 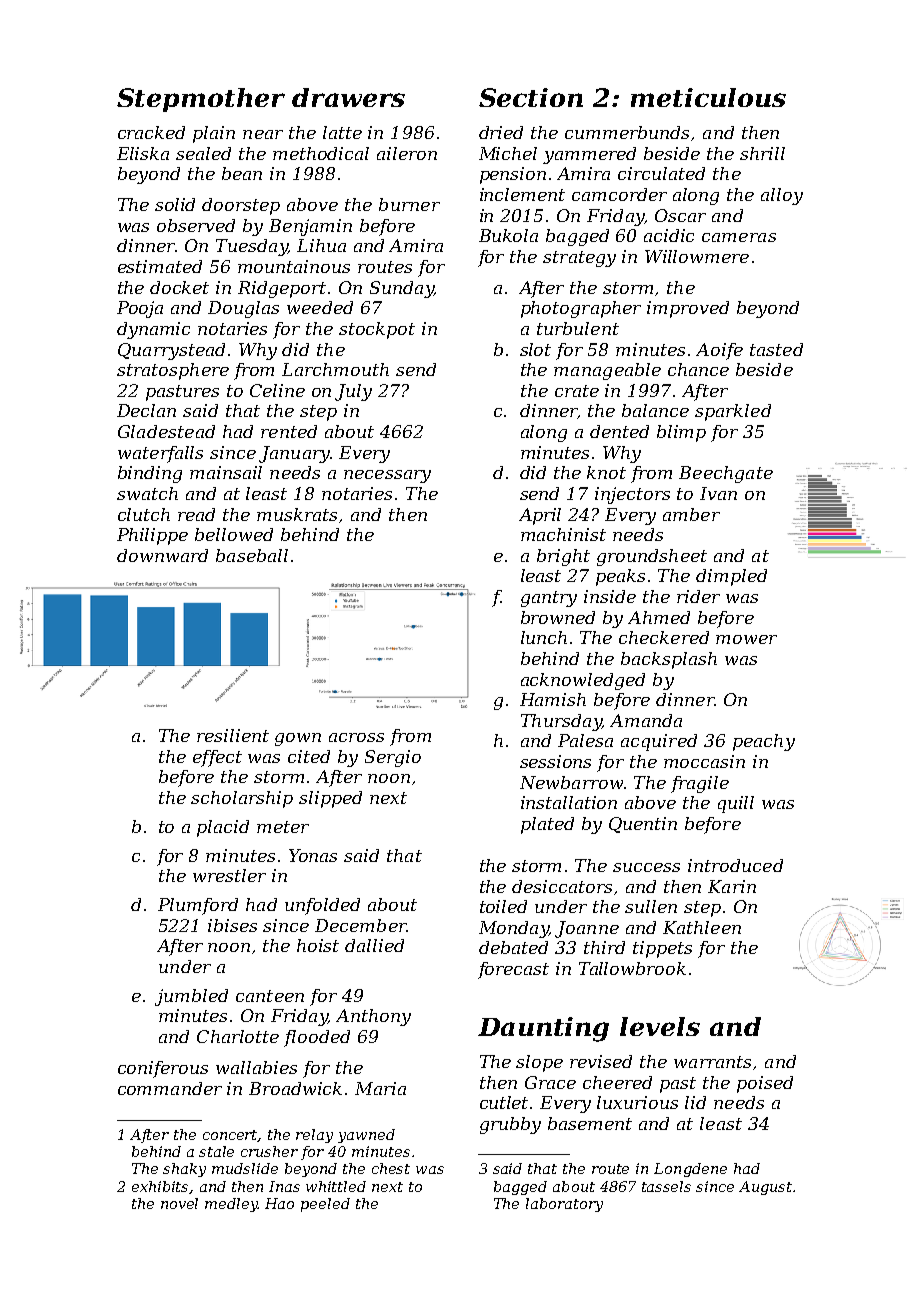 What do you see at coordinates (163, 1069) in the image?
I see `coniferous` at bounding box center [163, 1069].
